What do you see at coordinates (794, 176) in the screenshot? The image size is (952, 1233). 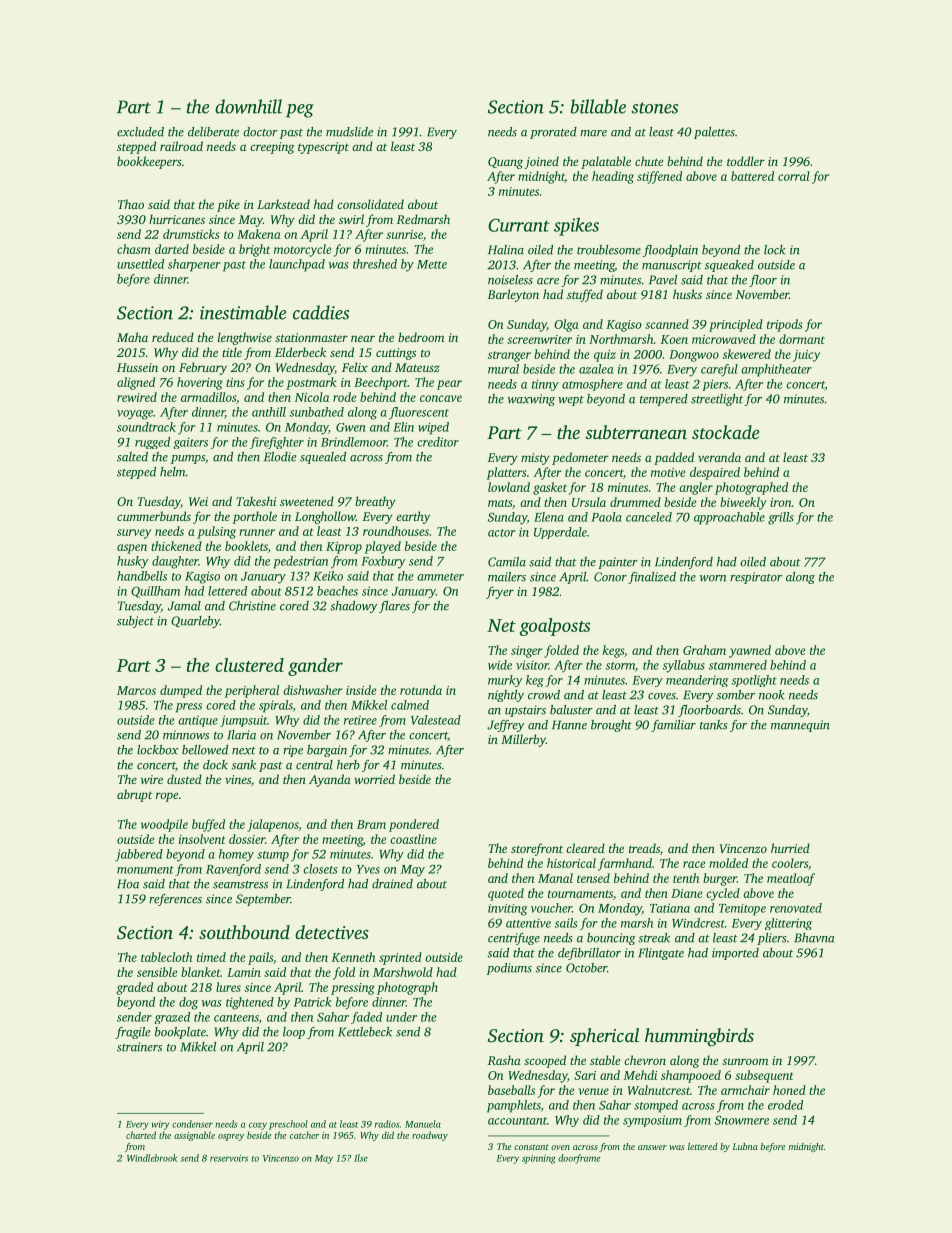 I see `corral` at bounding box center [794, 176].
